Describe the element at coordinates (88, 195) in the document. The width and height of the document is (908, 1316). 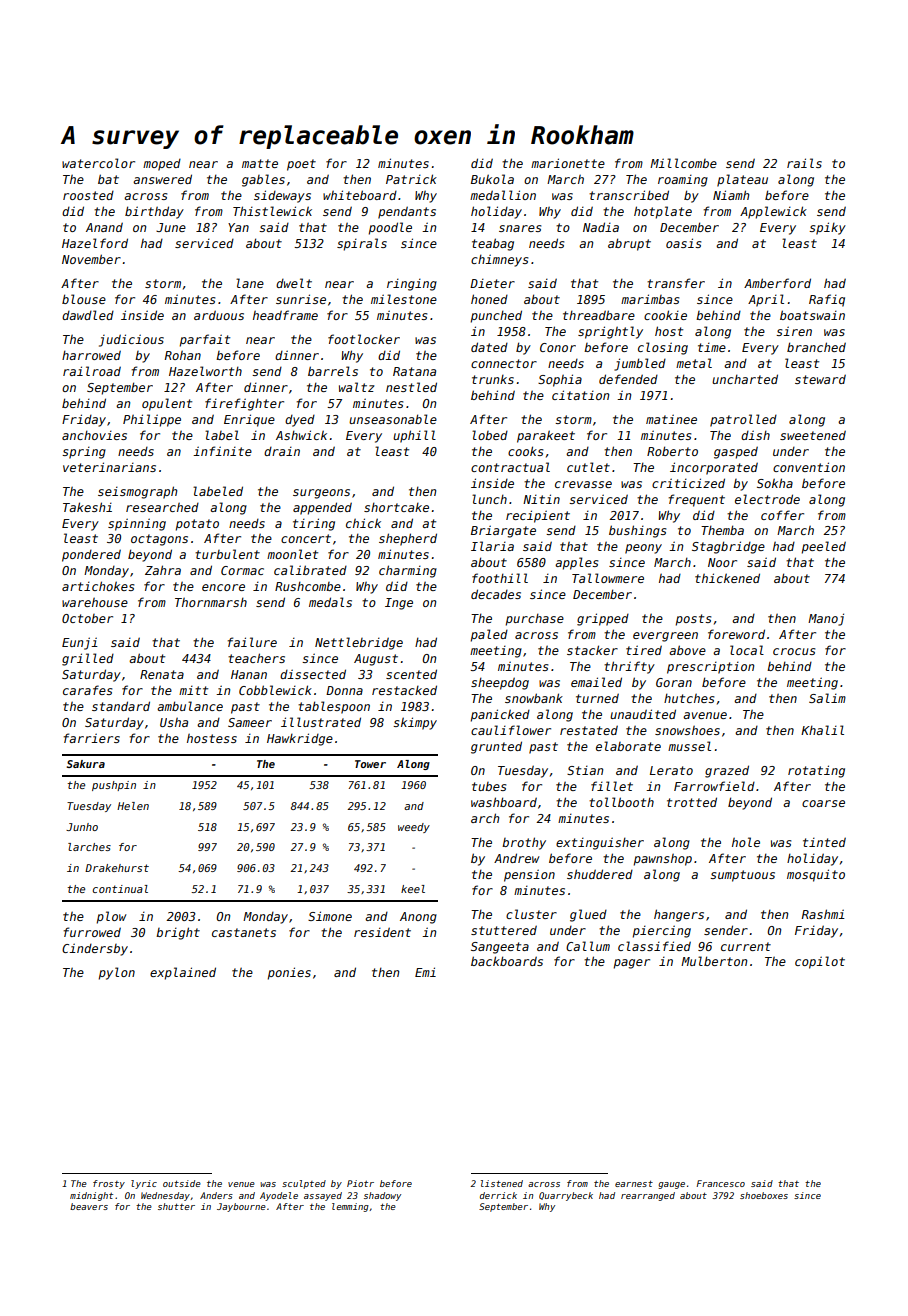
I see `roosted` at that location.
